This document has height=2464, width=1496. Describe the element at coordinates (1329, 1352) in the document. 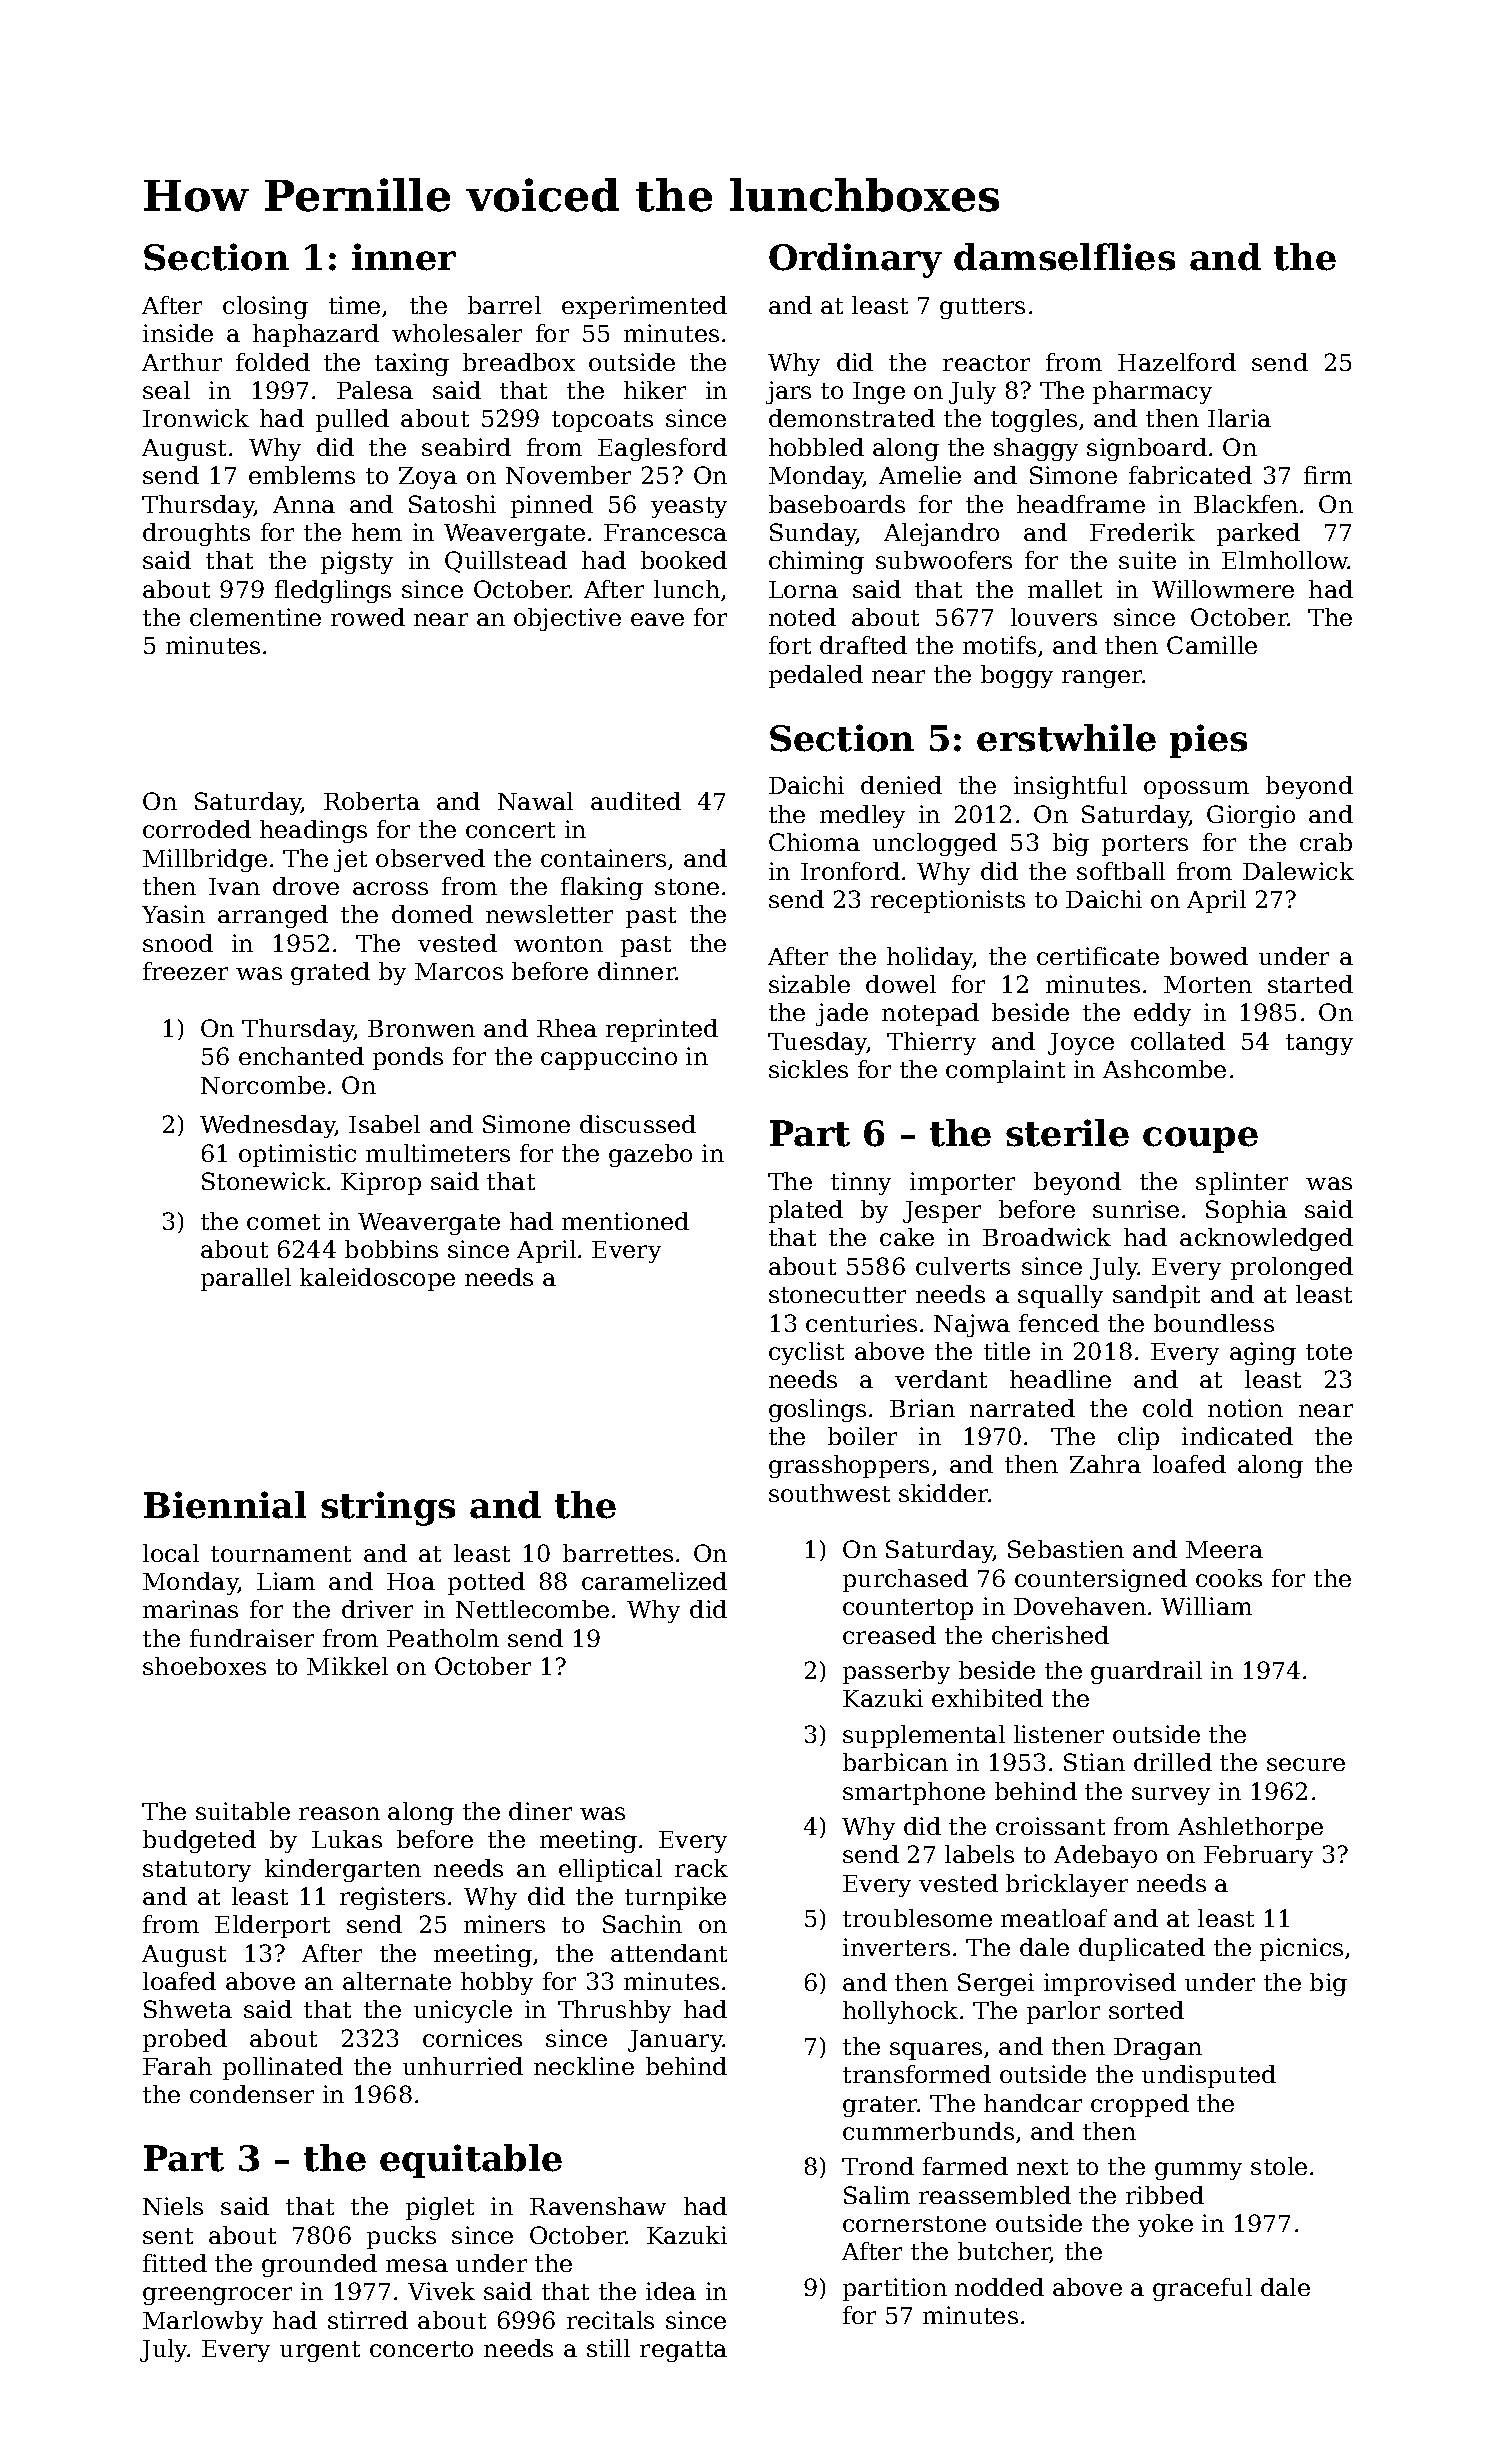

I see `tote` at that location.
